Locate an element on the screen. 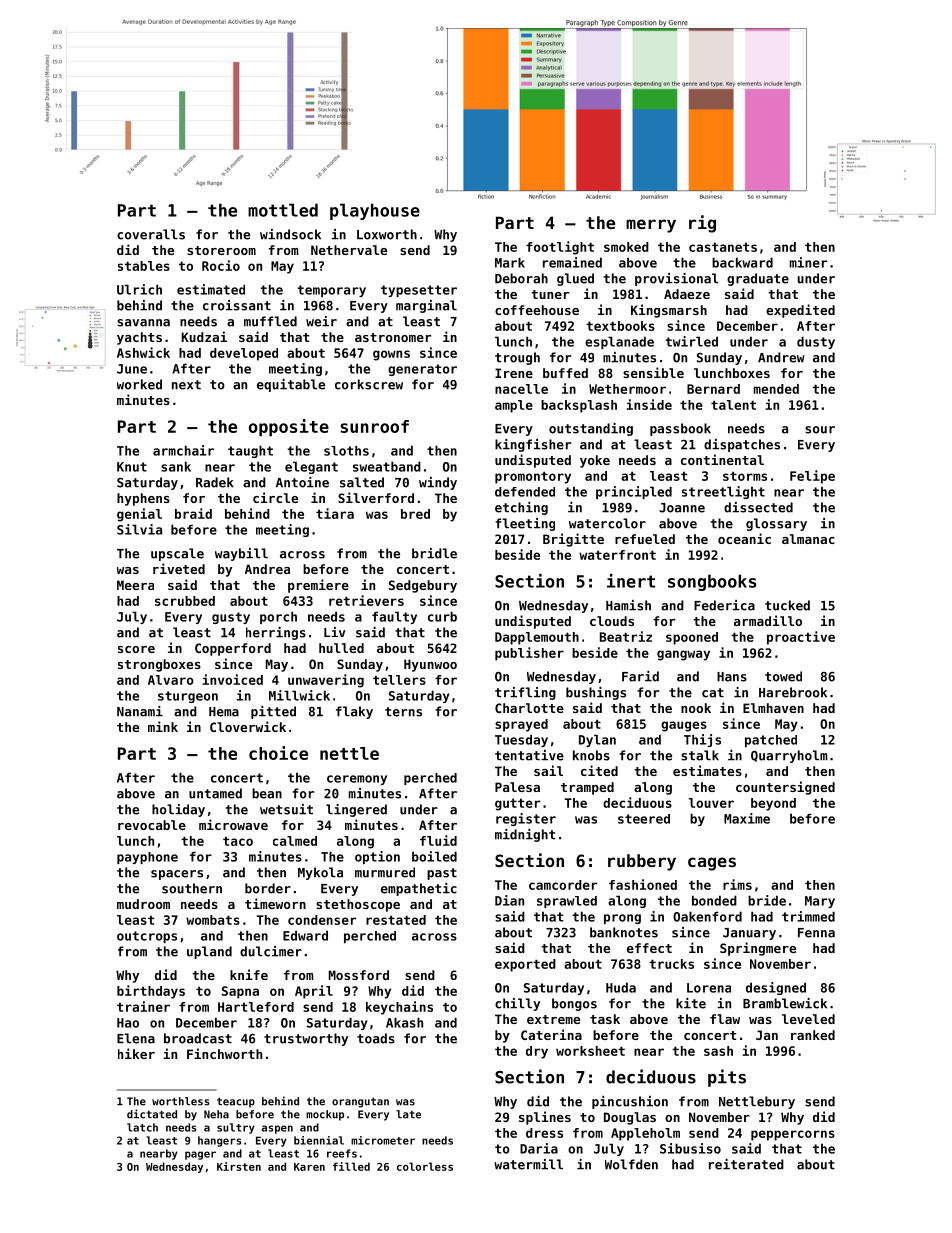 This screenshot has height=1233, width=952. equitable is located at coordinates (291, 385).
